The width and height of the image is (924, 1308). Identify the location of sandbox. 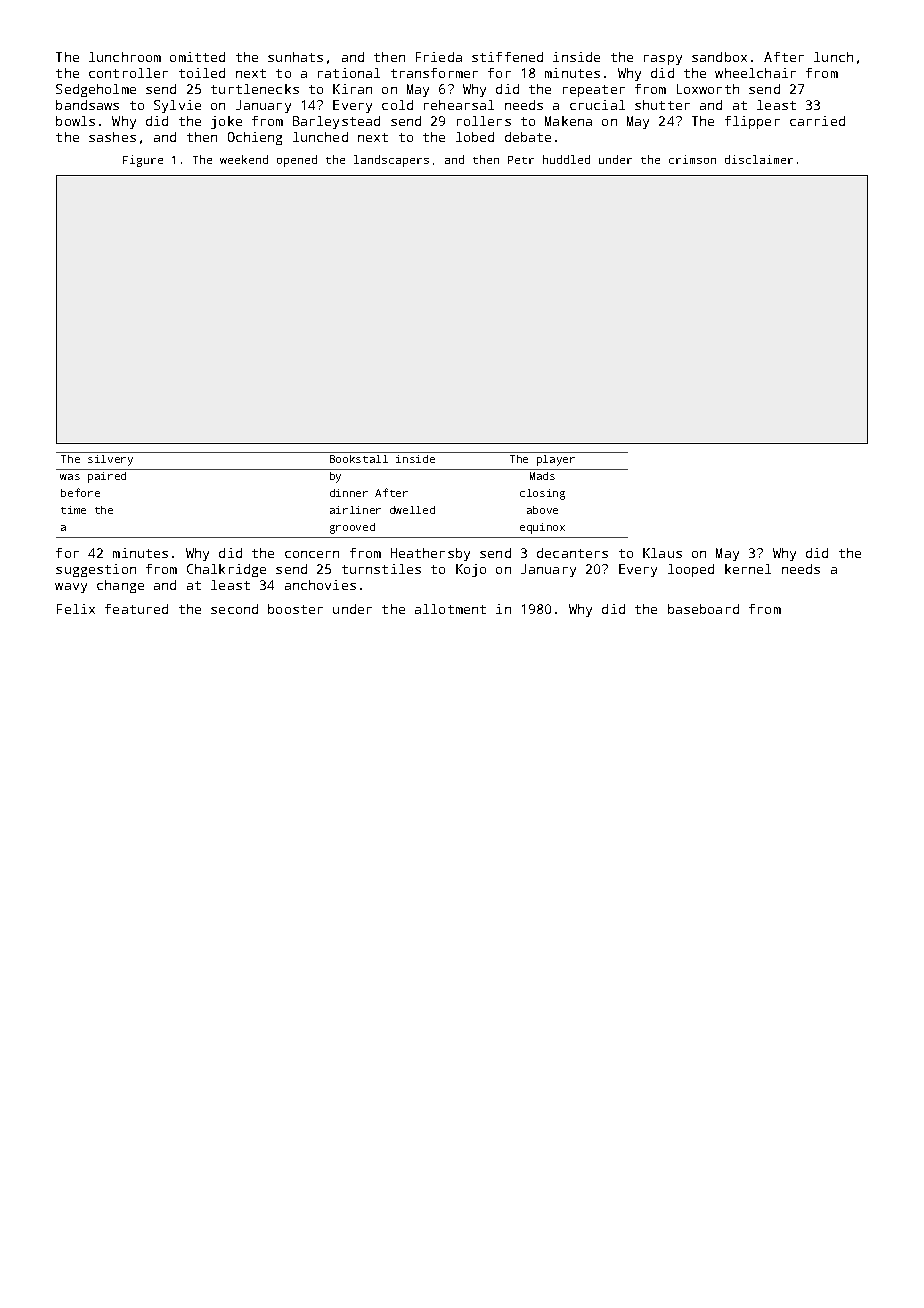
(719, 57).
